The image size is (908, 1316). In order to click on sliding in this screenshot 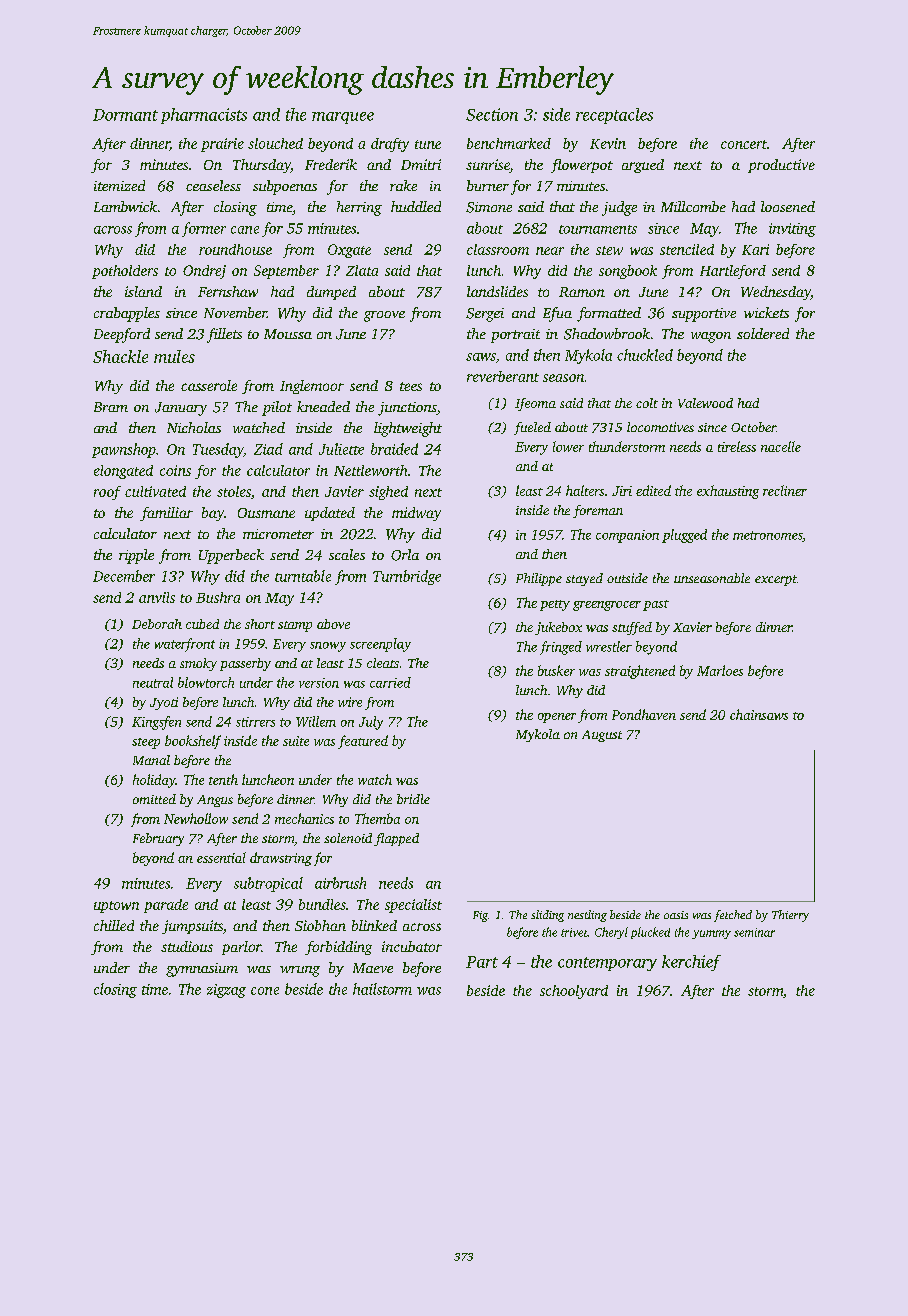, I will do `click(547, 916)`.
